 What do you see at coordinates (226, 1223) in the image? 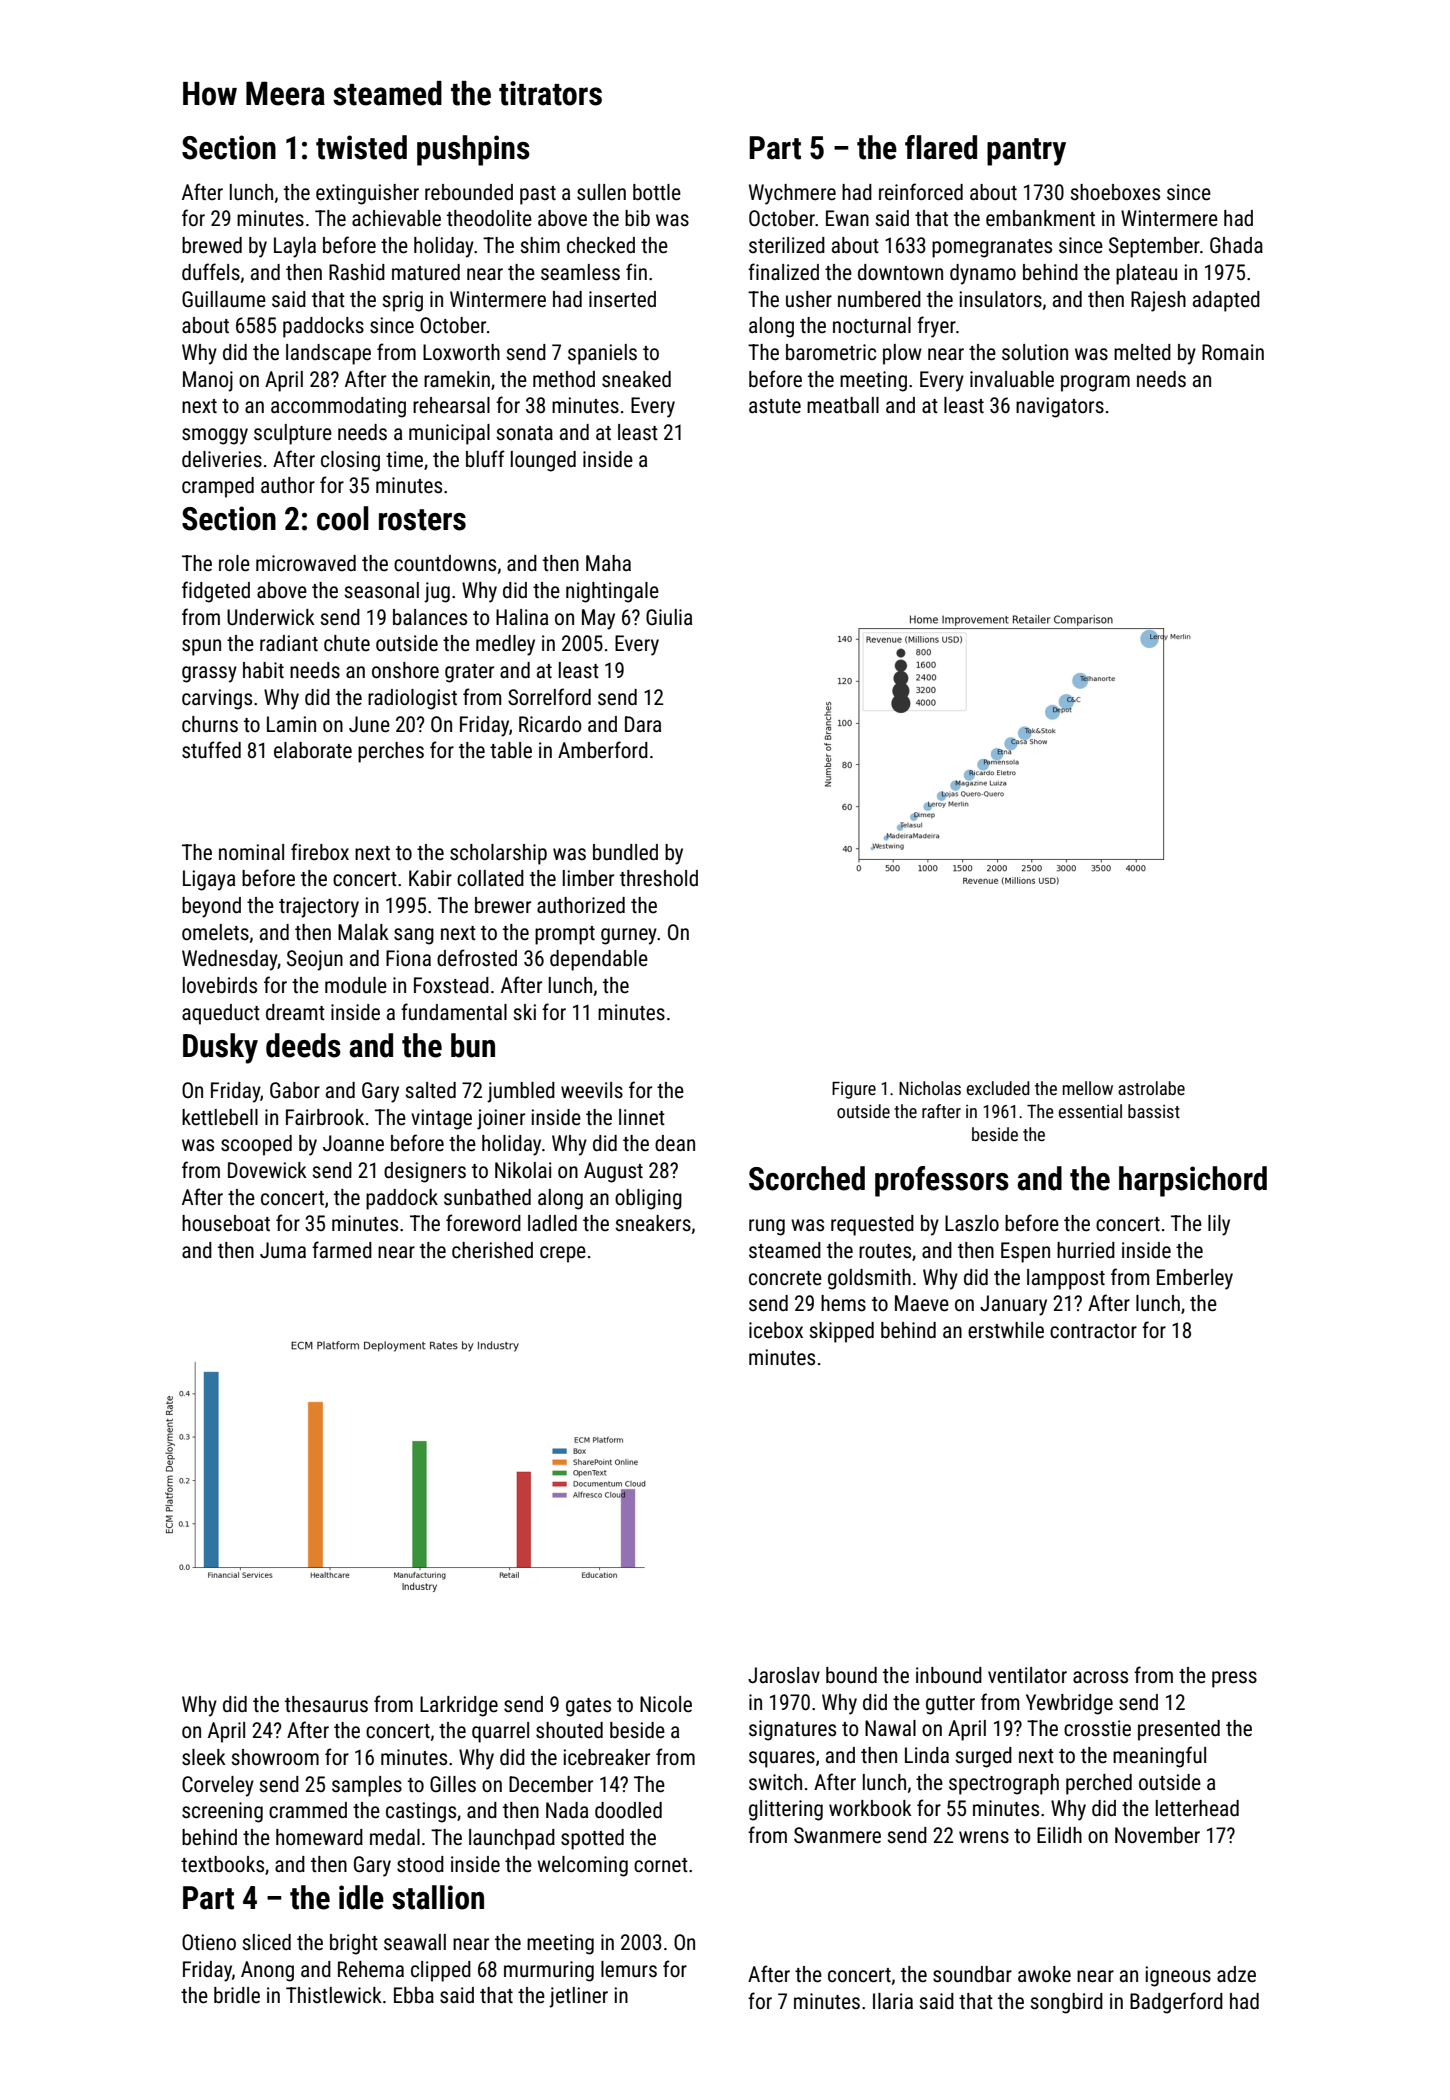
I see `houseboat` at bounding box center [226, 1223].
